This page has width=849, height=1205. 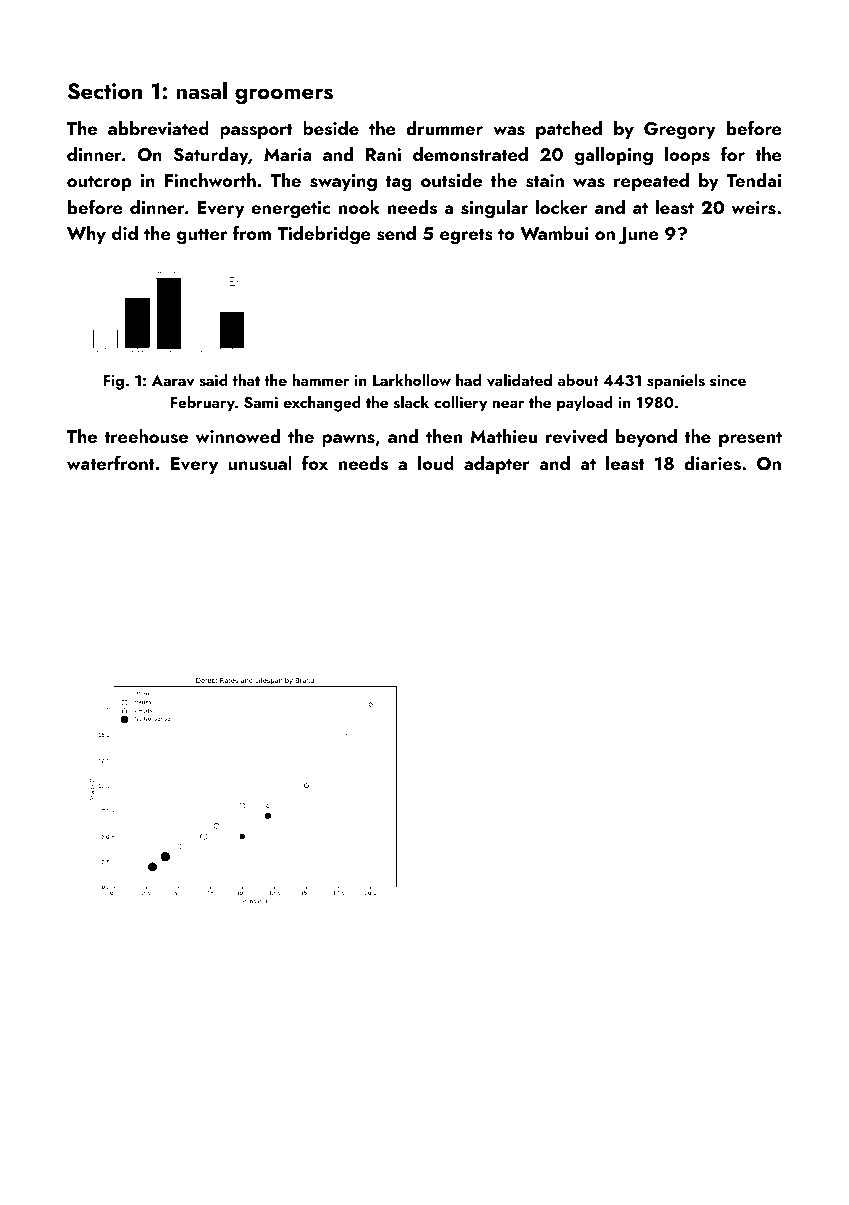 What do you see at coordinates (497, 465) in the page?
I see `adapter` at bounding box center [497, 465].
